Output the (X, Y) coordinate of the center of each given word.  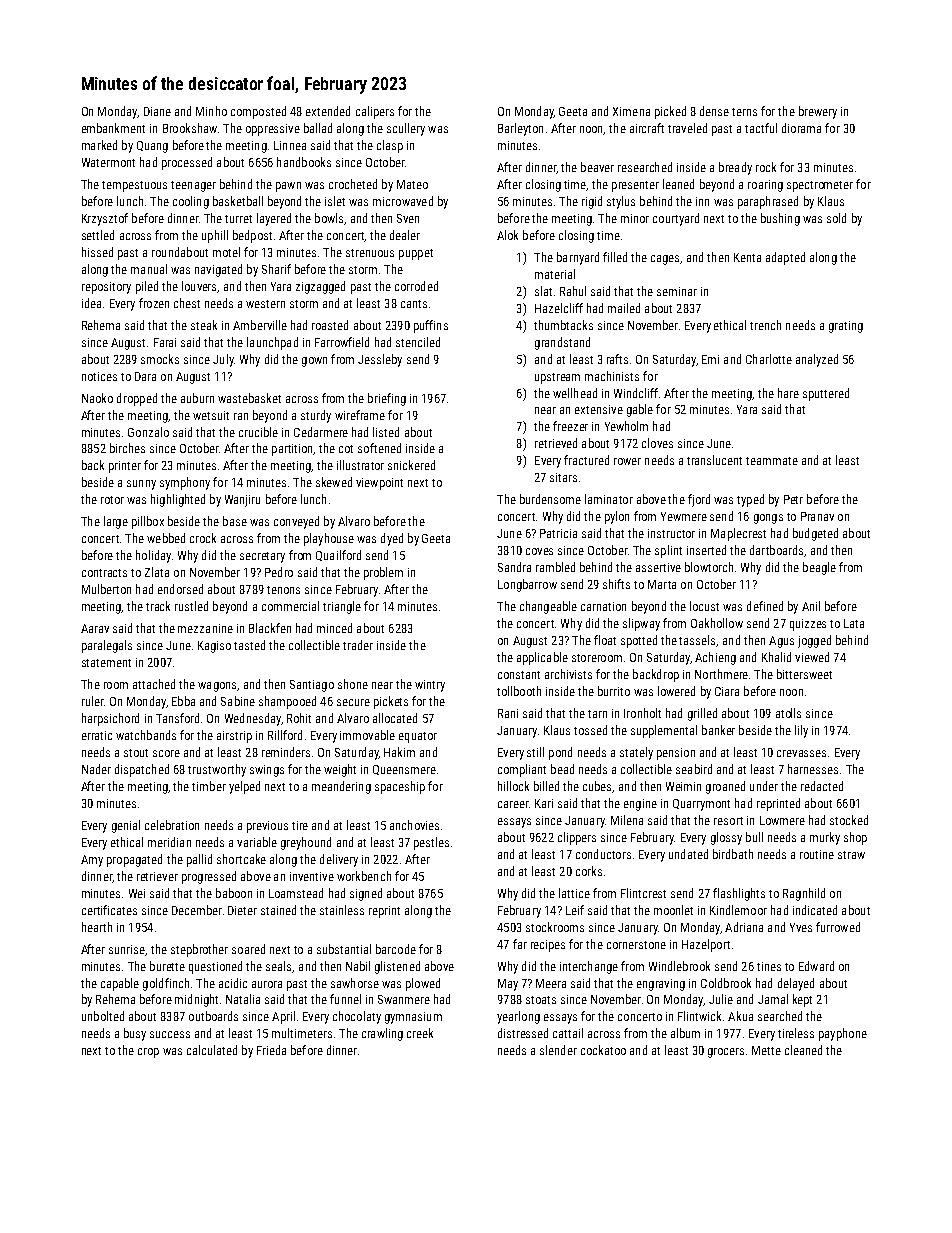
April (283, 1017)
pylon (617, 517)
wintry (430, 686)
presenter (635, 186)
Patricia (558, 533)
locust (704, 606)
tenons (283, 590)
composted (258, 112)
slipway (641, 624)
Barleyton (520, 129)
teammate (772, 461)
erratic (97, 735)
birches (127, 448)
